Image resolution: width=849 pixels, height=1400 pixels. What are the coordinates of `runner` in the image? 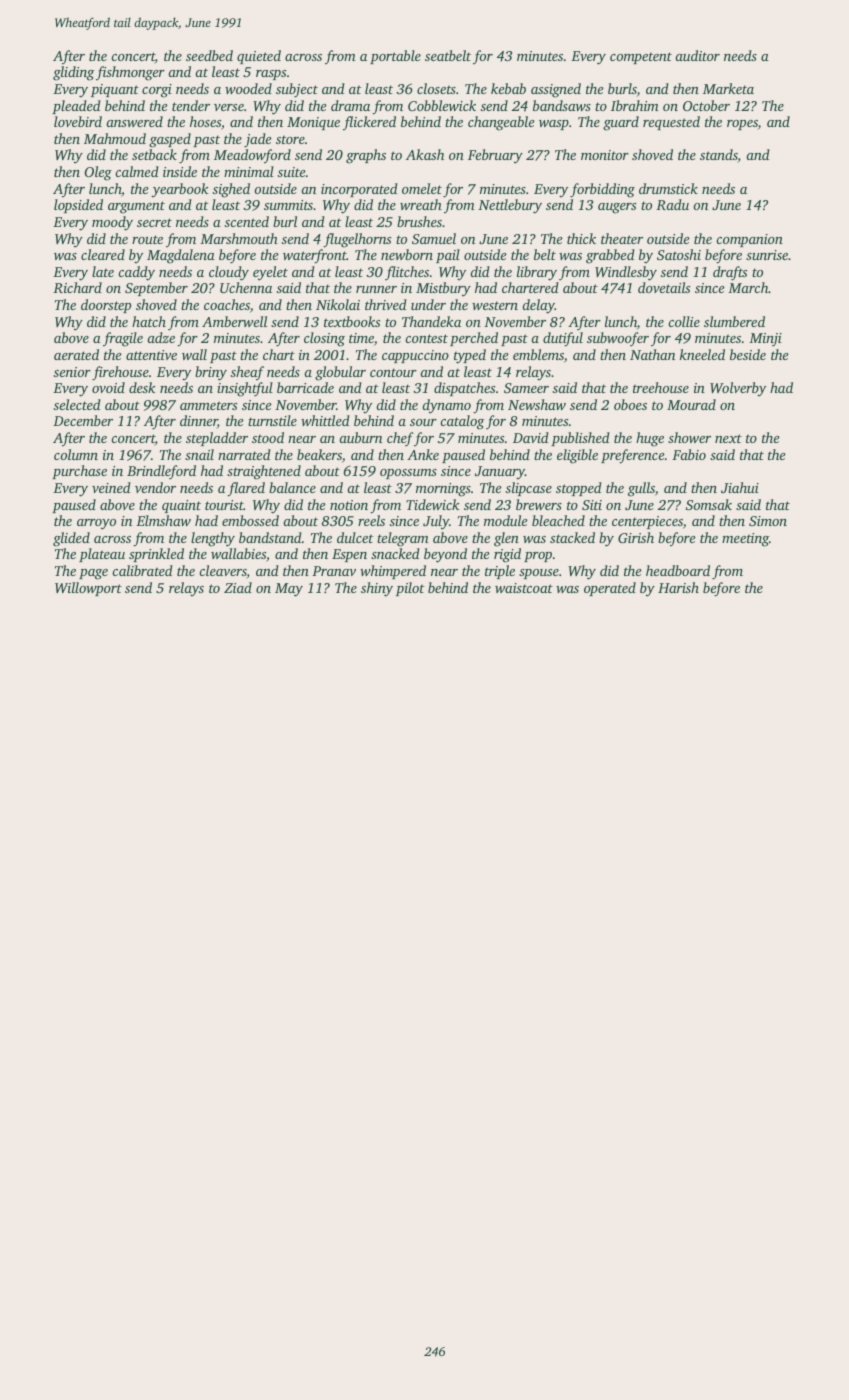 It's located at (376, 289).
